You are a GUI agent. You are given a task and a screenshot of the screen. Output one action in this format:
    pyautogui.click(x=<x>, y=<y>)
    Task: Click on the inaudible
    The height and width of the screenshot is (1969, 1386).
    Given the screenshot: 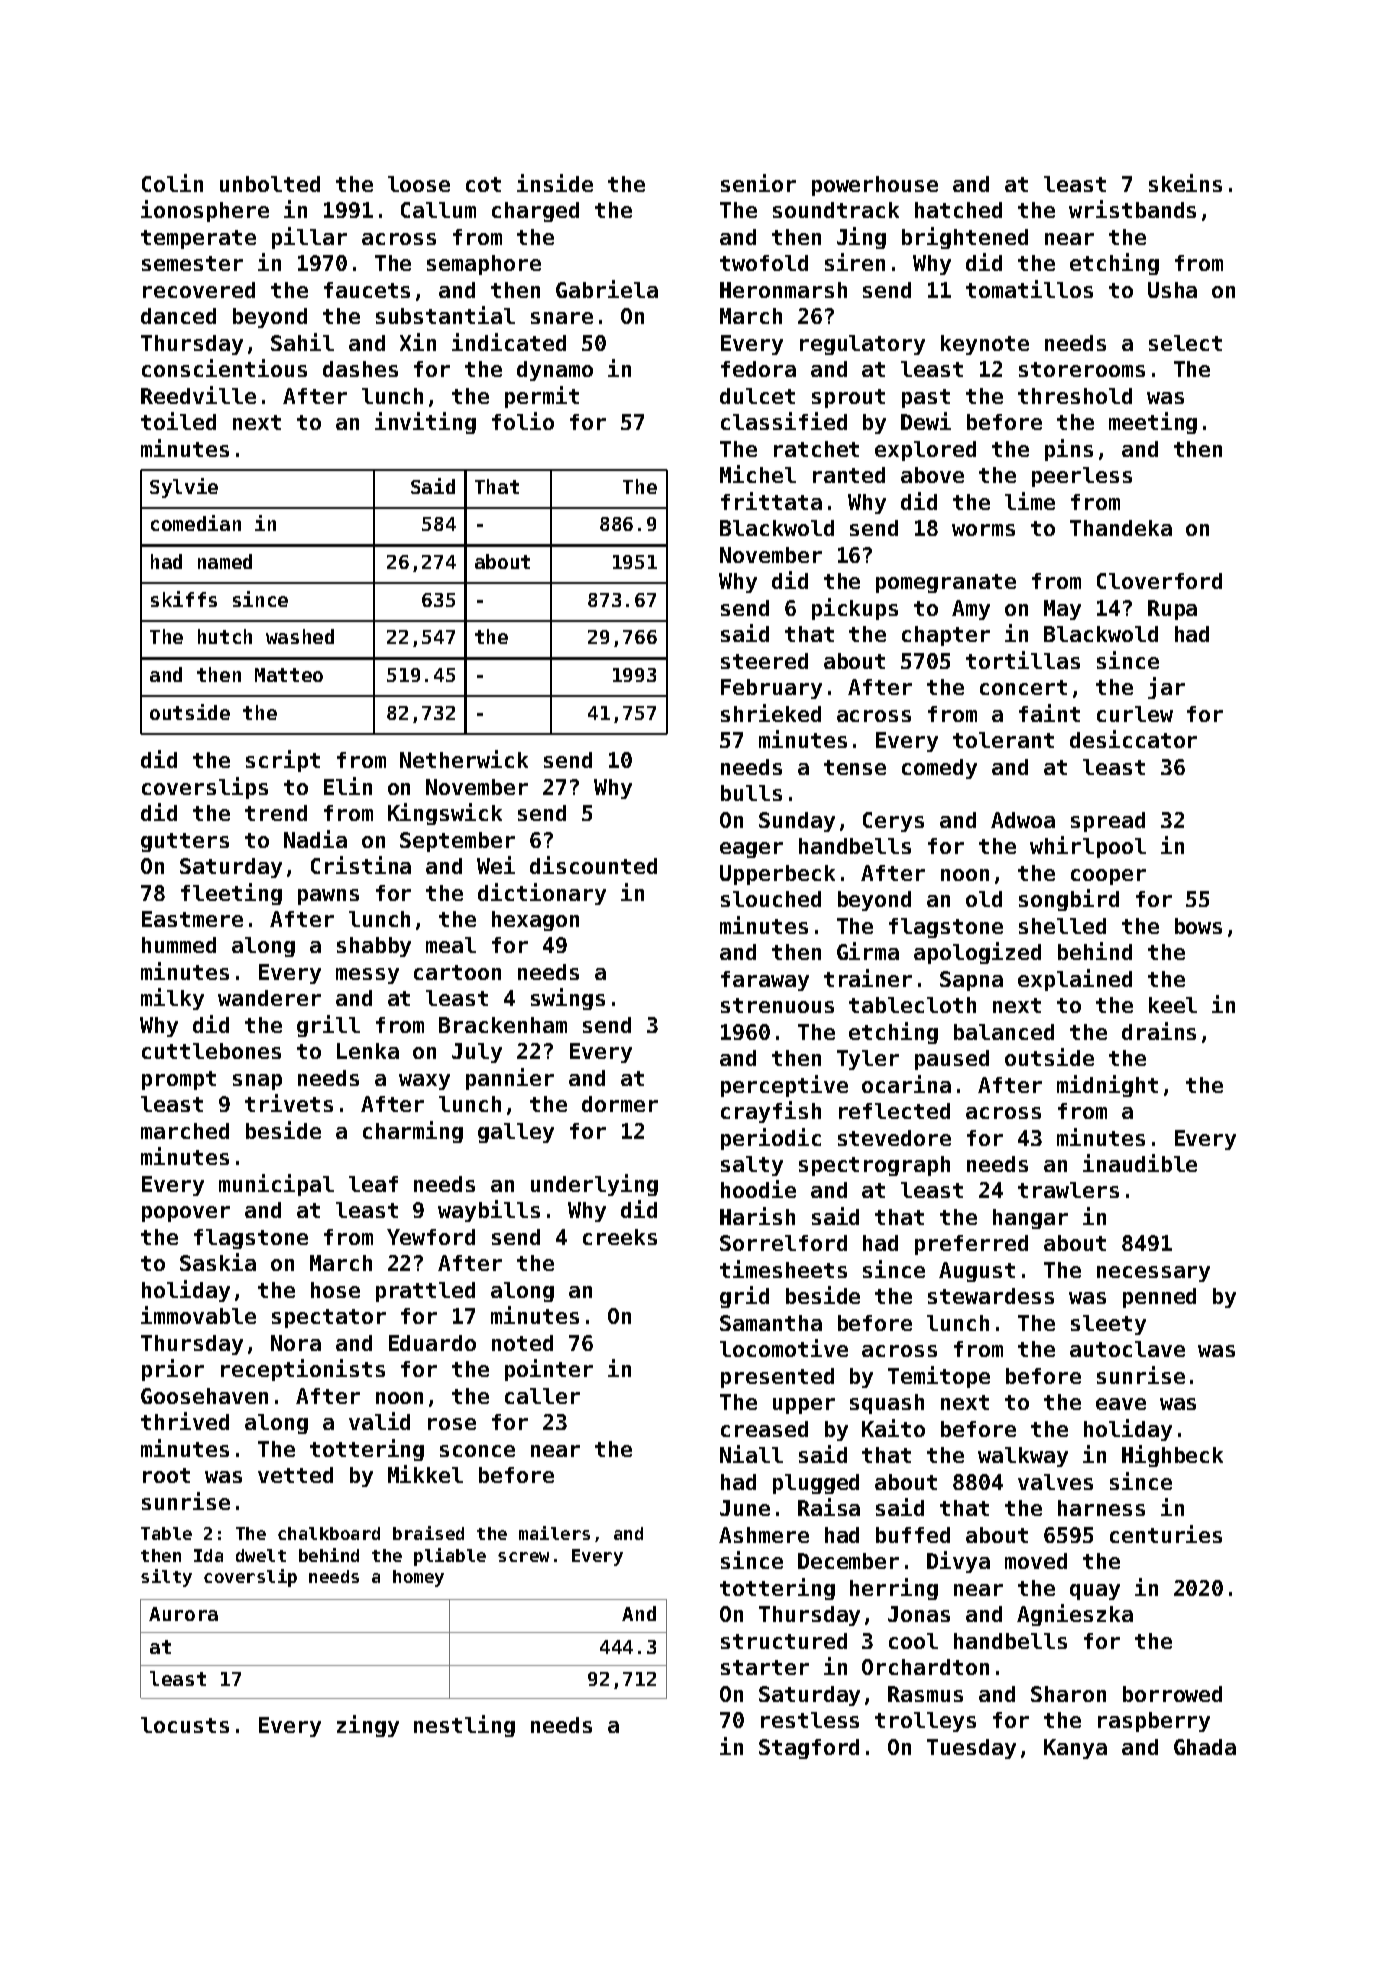 What is the action you would take?
    pyautogui.click(x=1140, y=1163)
